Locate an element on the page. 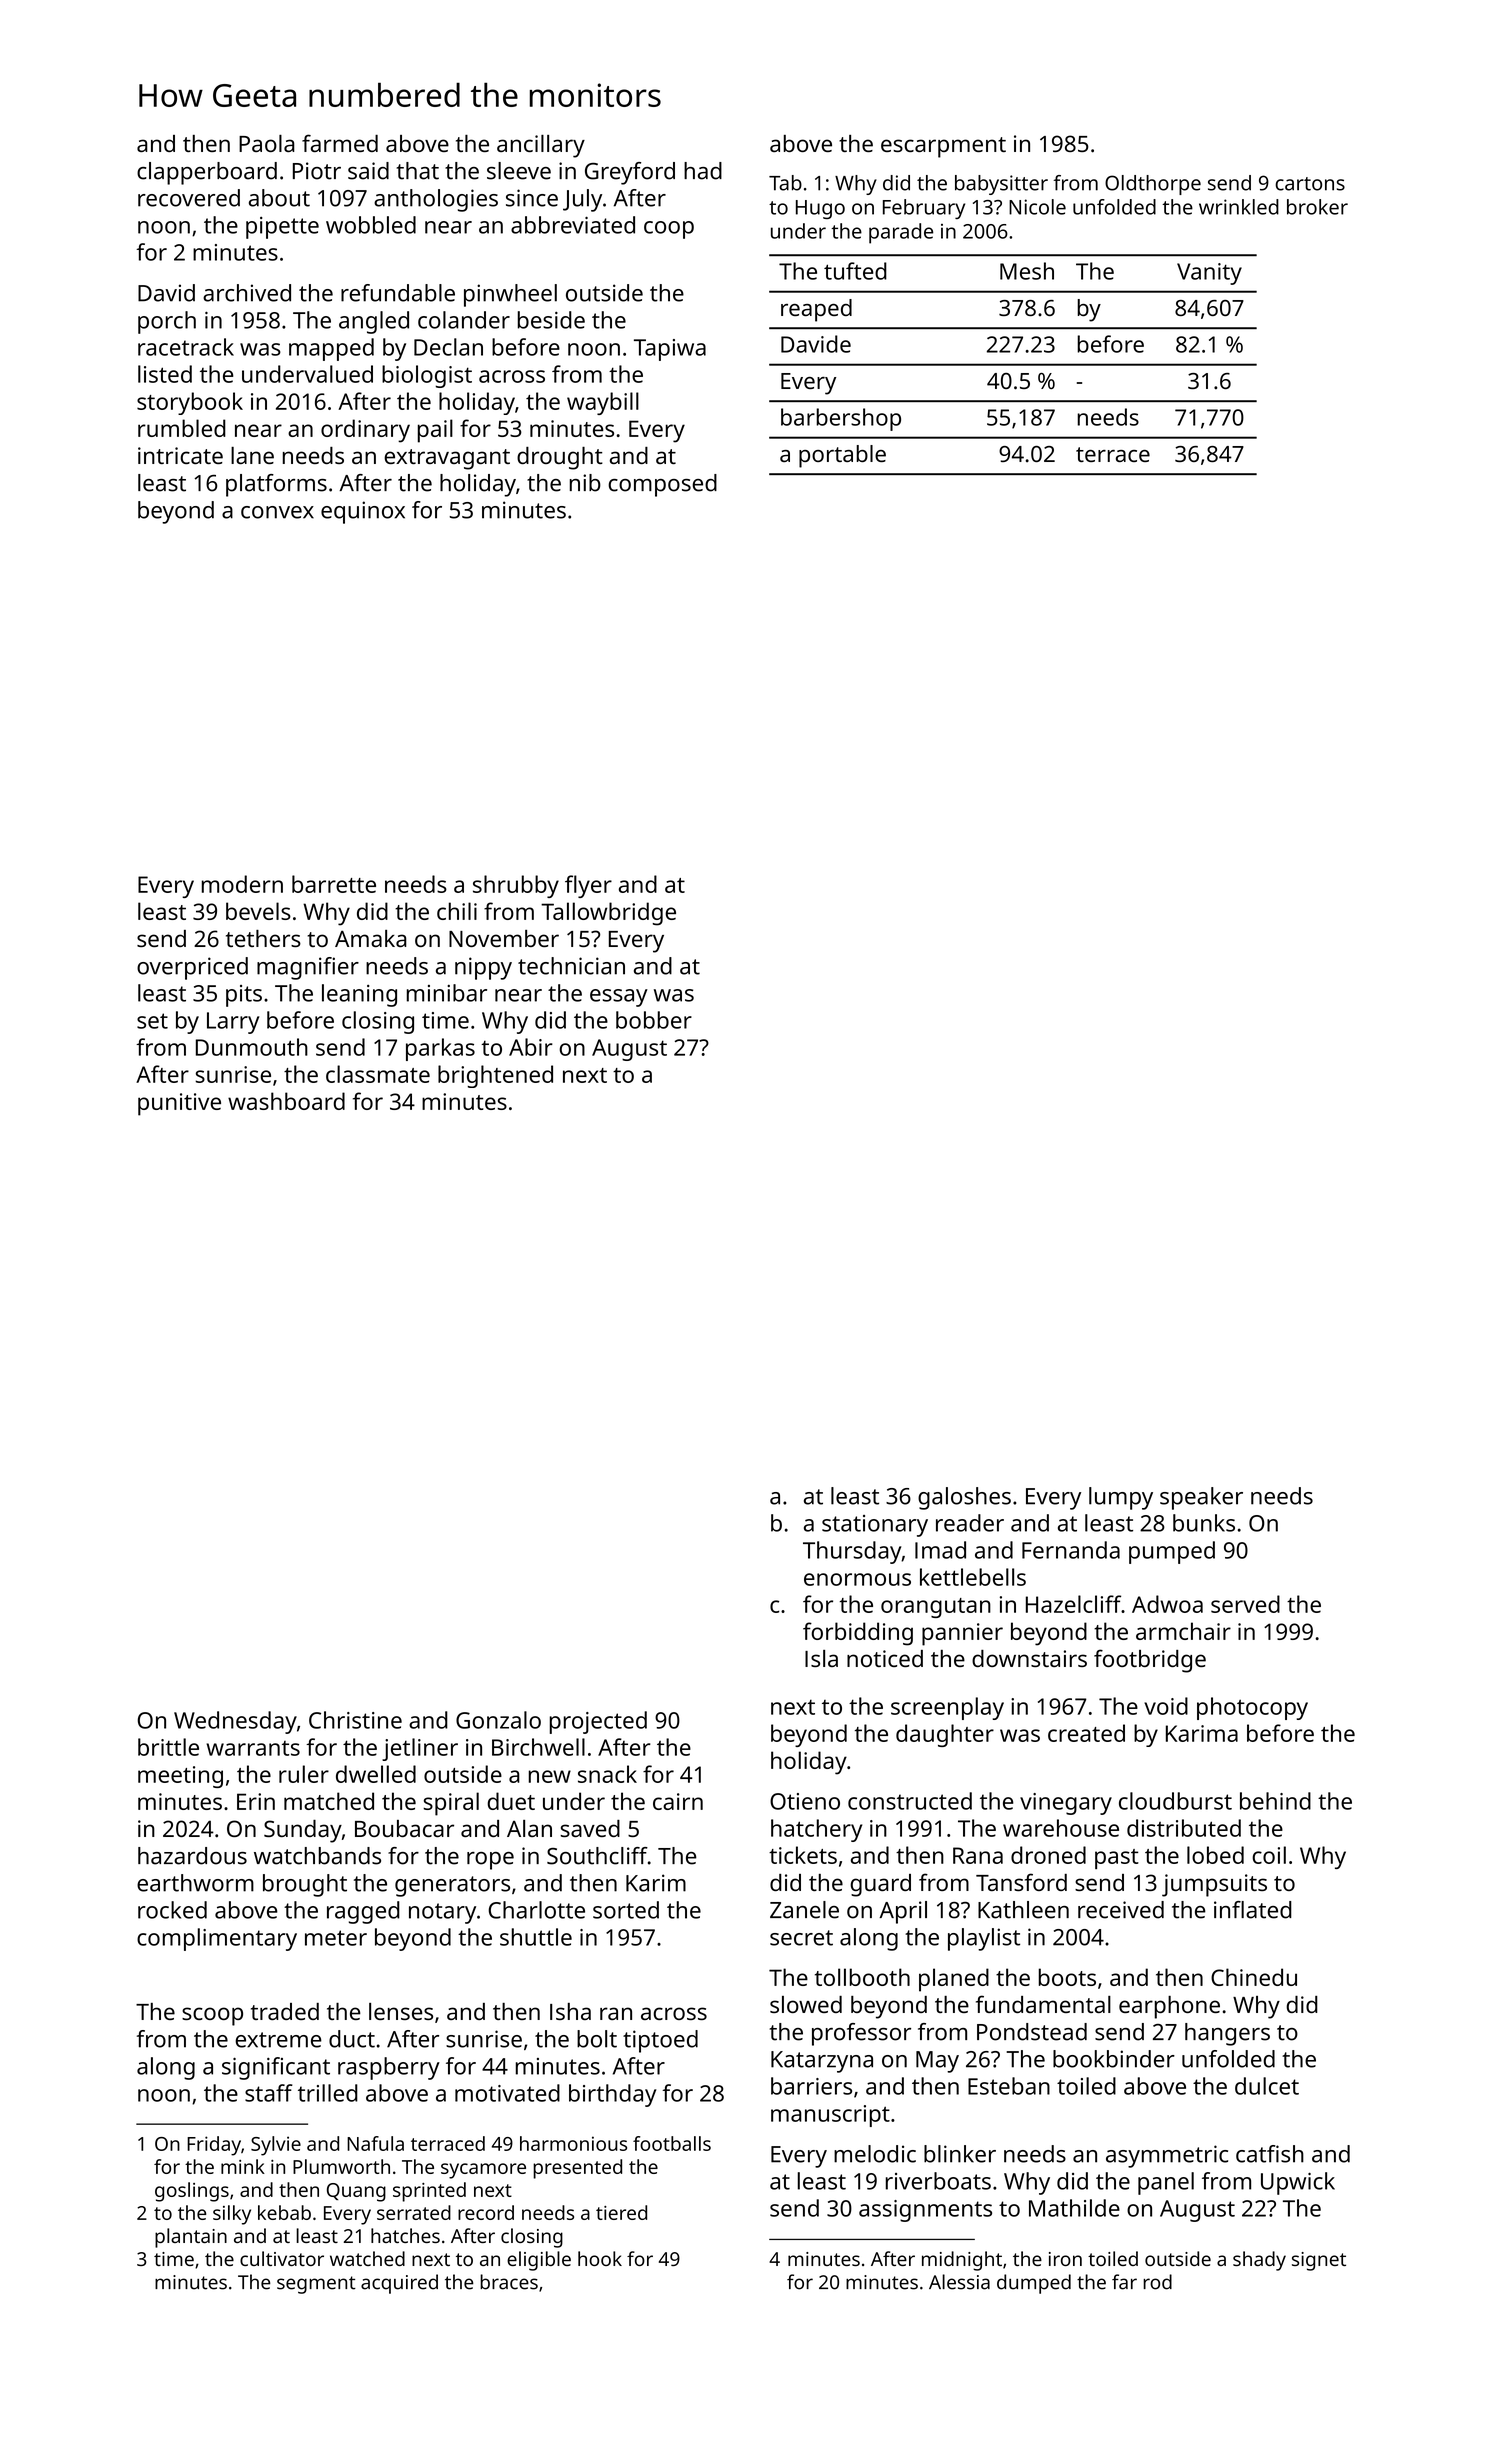 Image resolution: width=1496 pixels, height=2464 pixels. equinox is located at coordinates (363, 512).
